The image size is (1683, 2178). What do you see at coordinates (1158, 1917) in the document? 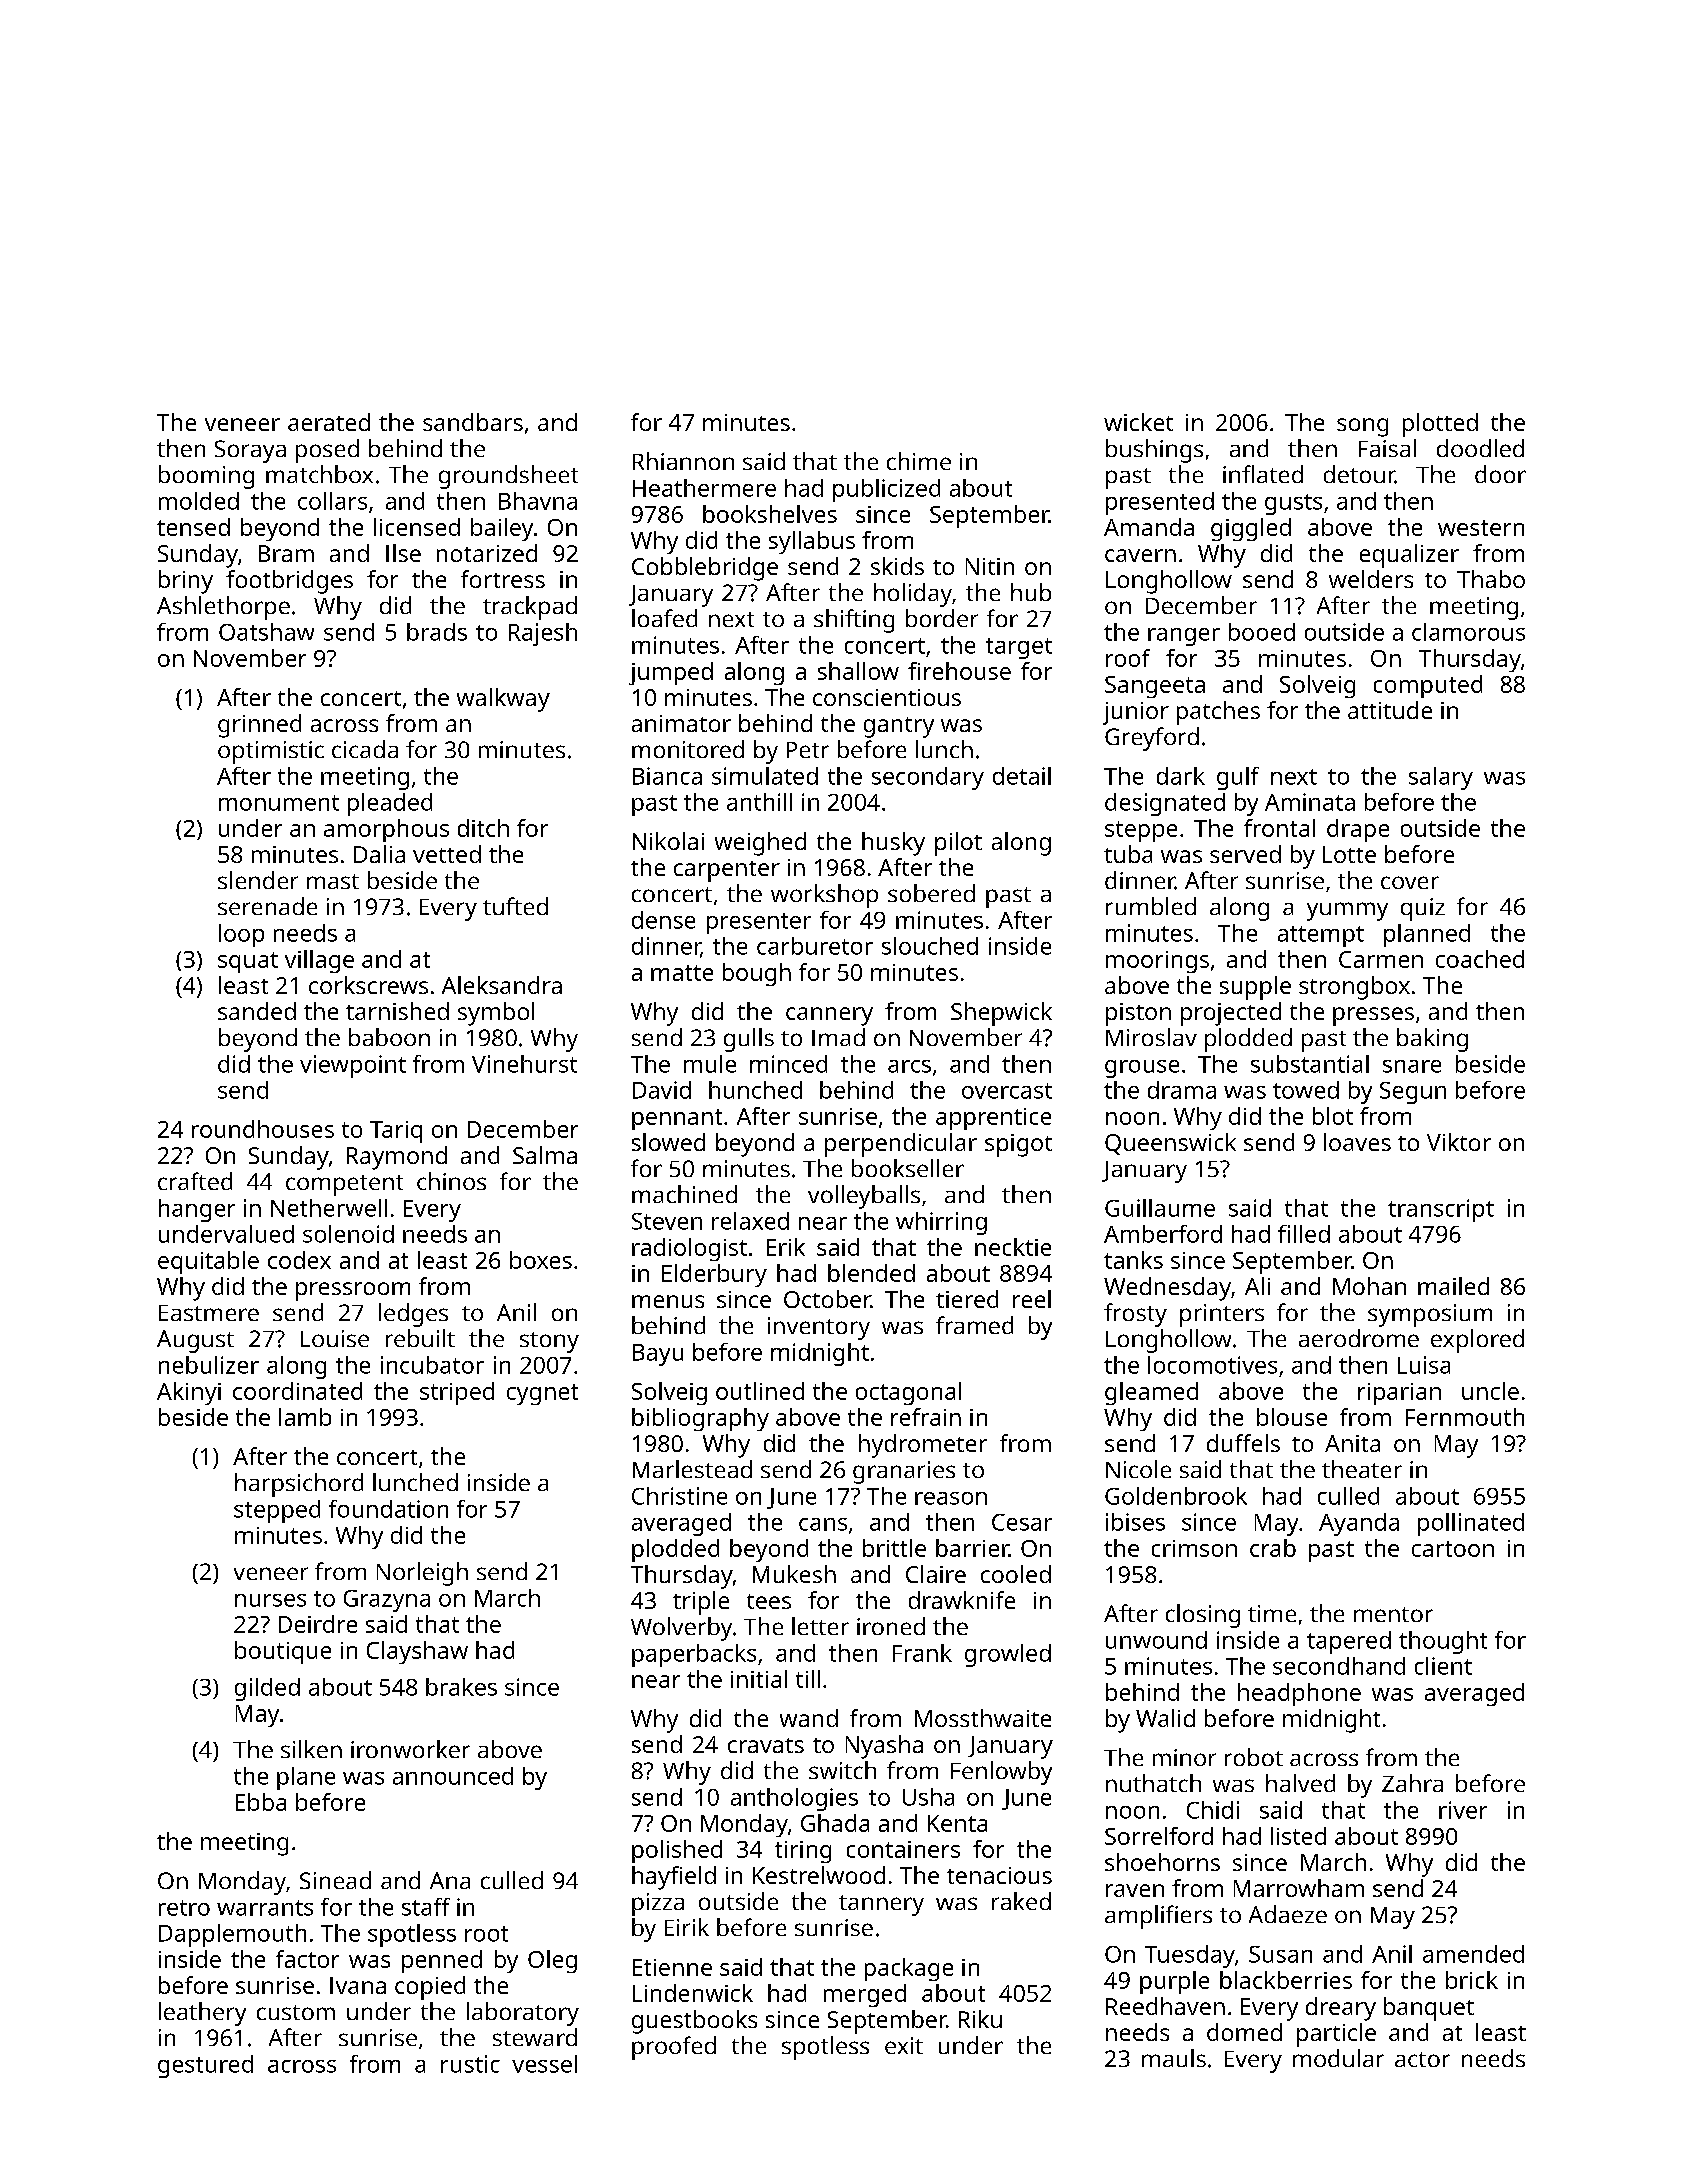
I see `amplifiers` at bounding box center [1158, 1917].
